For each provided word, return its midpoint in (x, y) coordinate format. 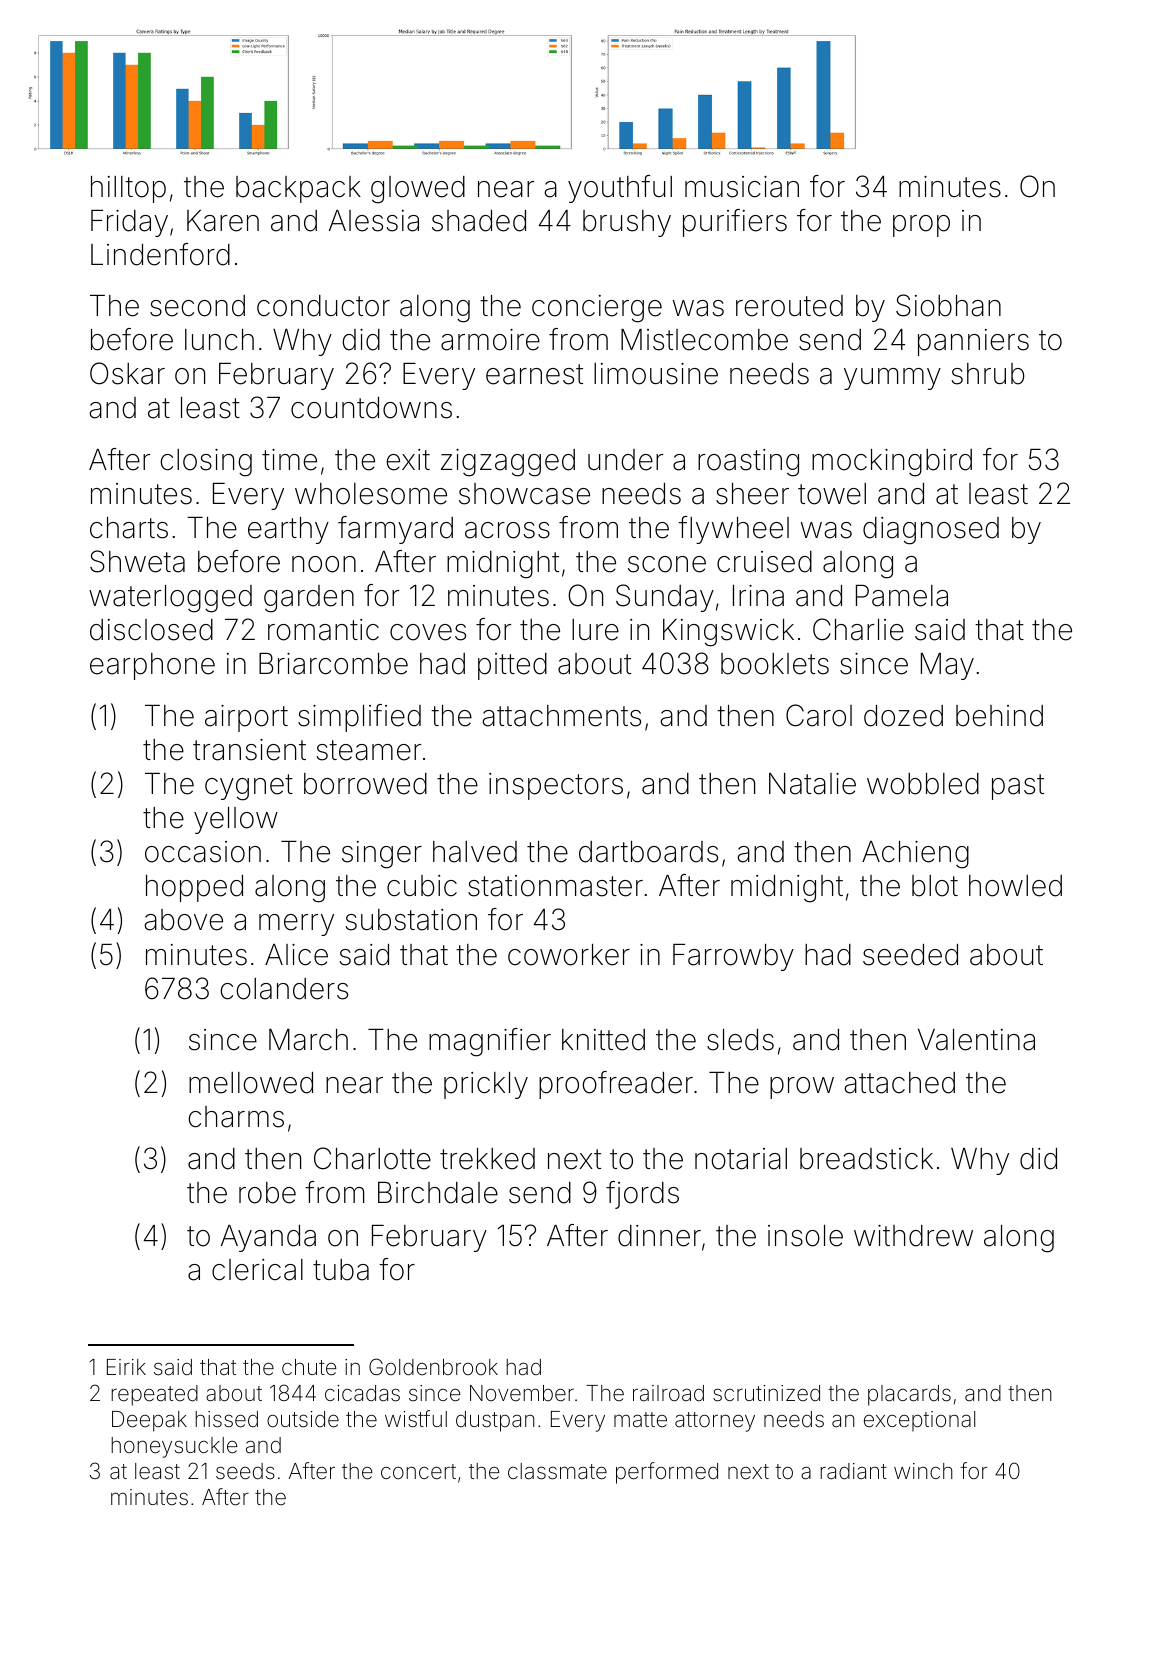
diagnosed (931, 531)
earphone (152, 666)
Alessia (374, 221)
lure (595, 630)
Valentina (976, 1040)
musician (742, 187)
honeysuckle (174, 1447)
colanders (284, 989)
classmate (557, 1471)
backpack (298, 189)
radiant (853, 1471)
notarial (741, 1159)
